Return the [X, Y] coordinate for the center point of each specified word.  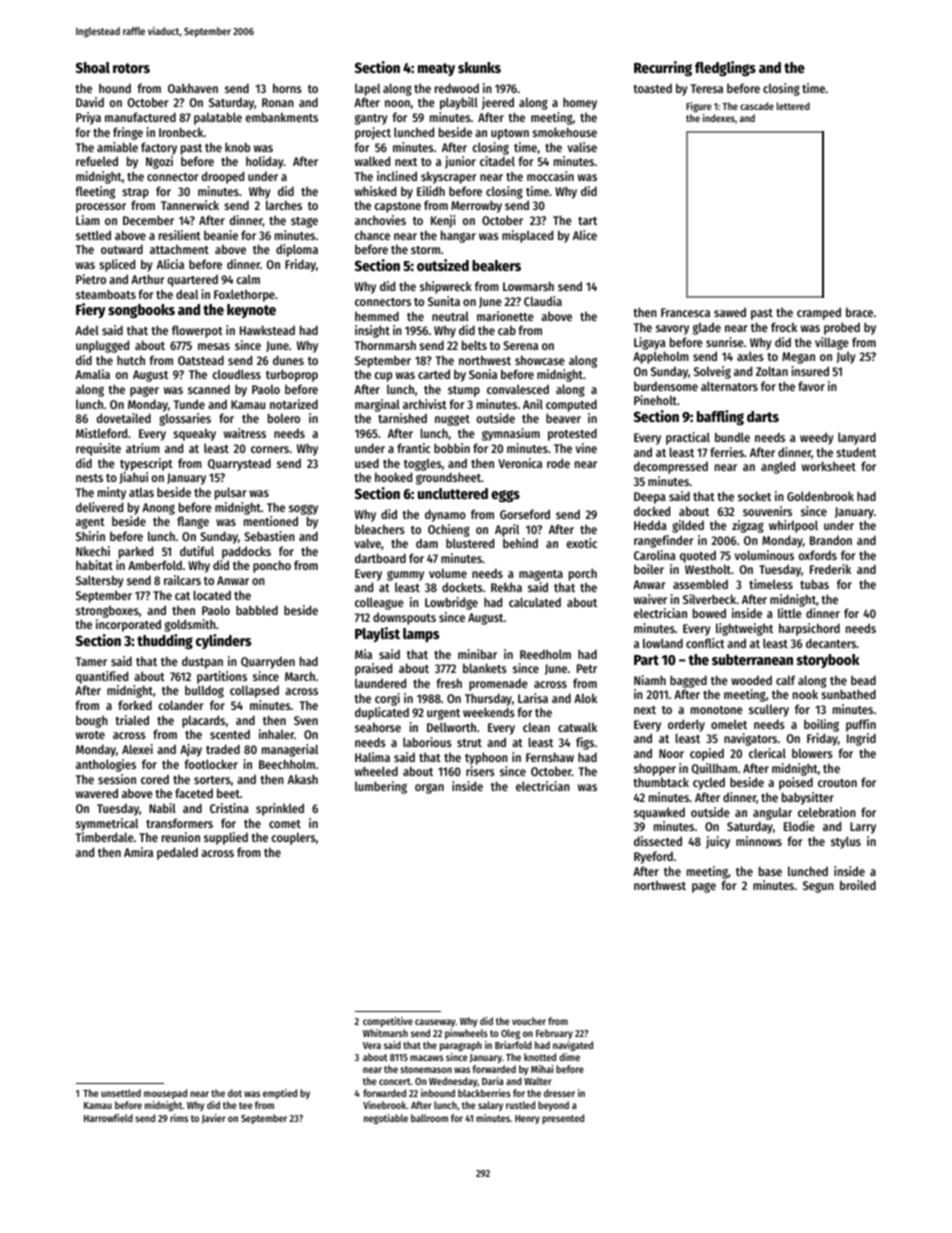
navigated [573, 1046]
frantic [413, 448]
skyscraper [449, 177]
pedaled [177, 853]
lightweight [744, 629]
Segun [818, 887]
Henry [527, 1119]
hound [115, 88]
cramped [819, 313]
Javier [214, 1119]
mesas [214, 346]
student [856, 452]
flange [193, 522]
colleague [379, 603]
